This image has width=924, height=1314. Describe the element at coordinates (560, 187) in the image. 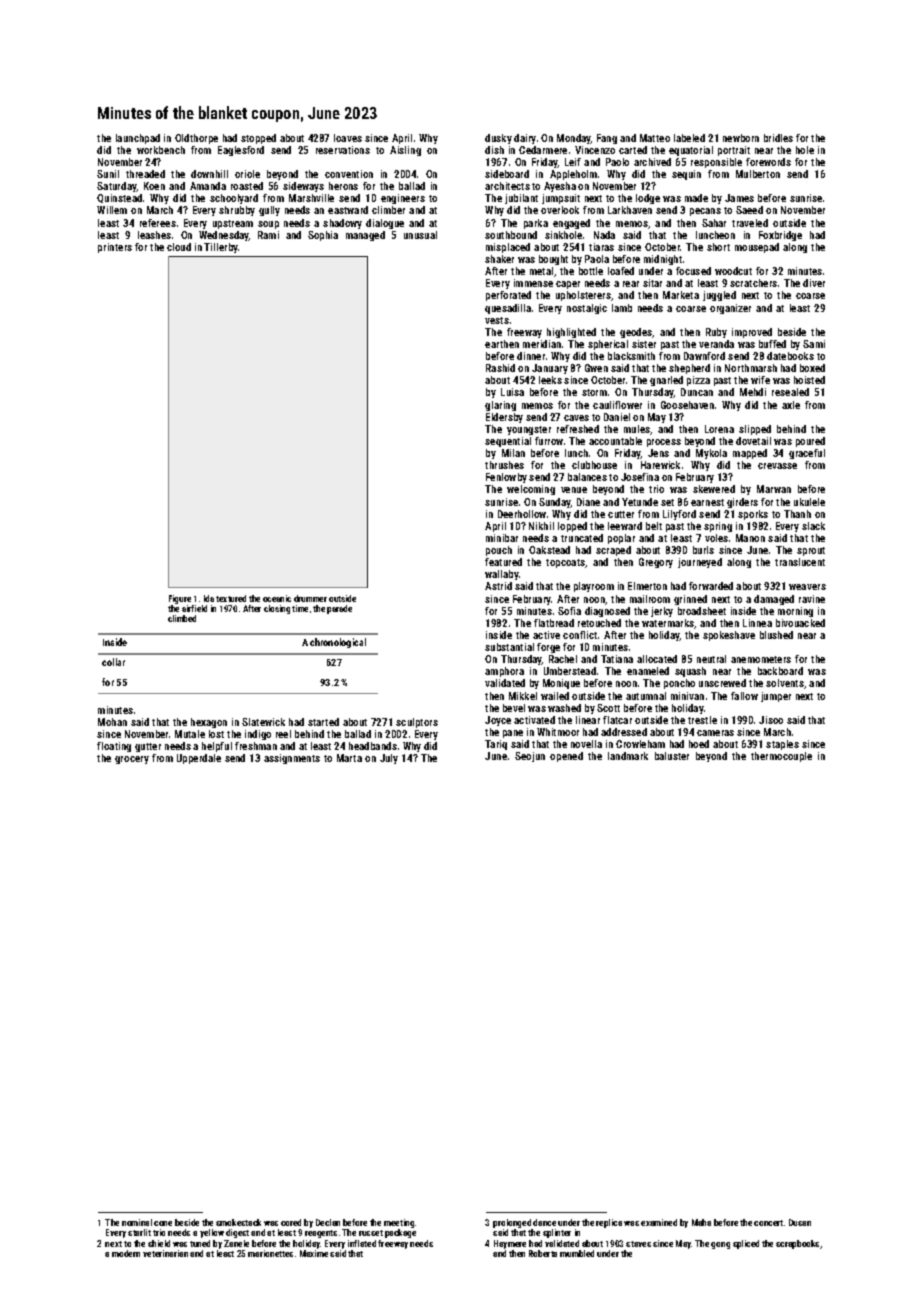

I see `Ayesha` at that location.
